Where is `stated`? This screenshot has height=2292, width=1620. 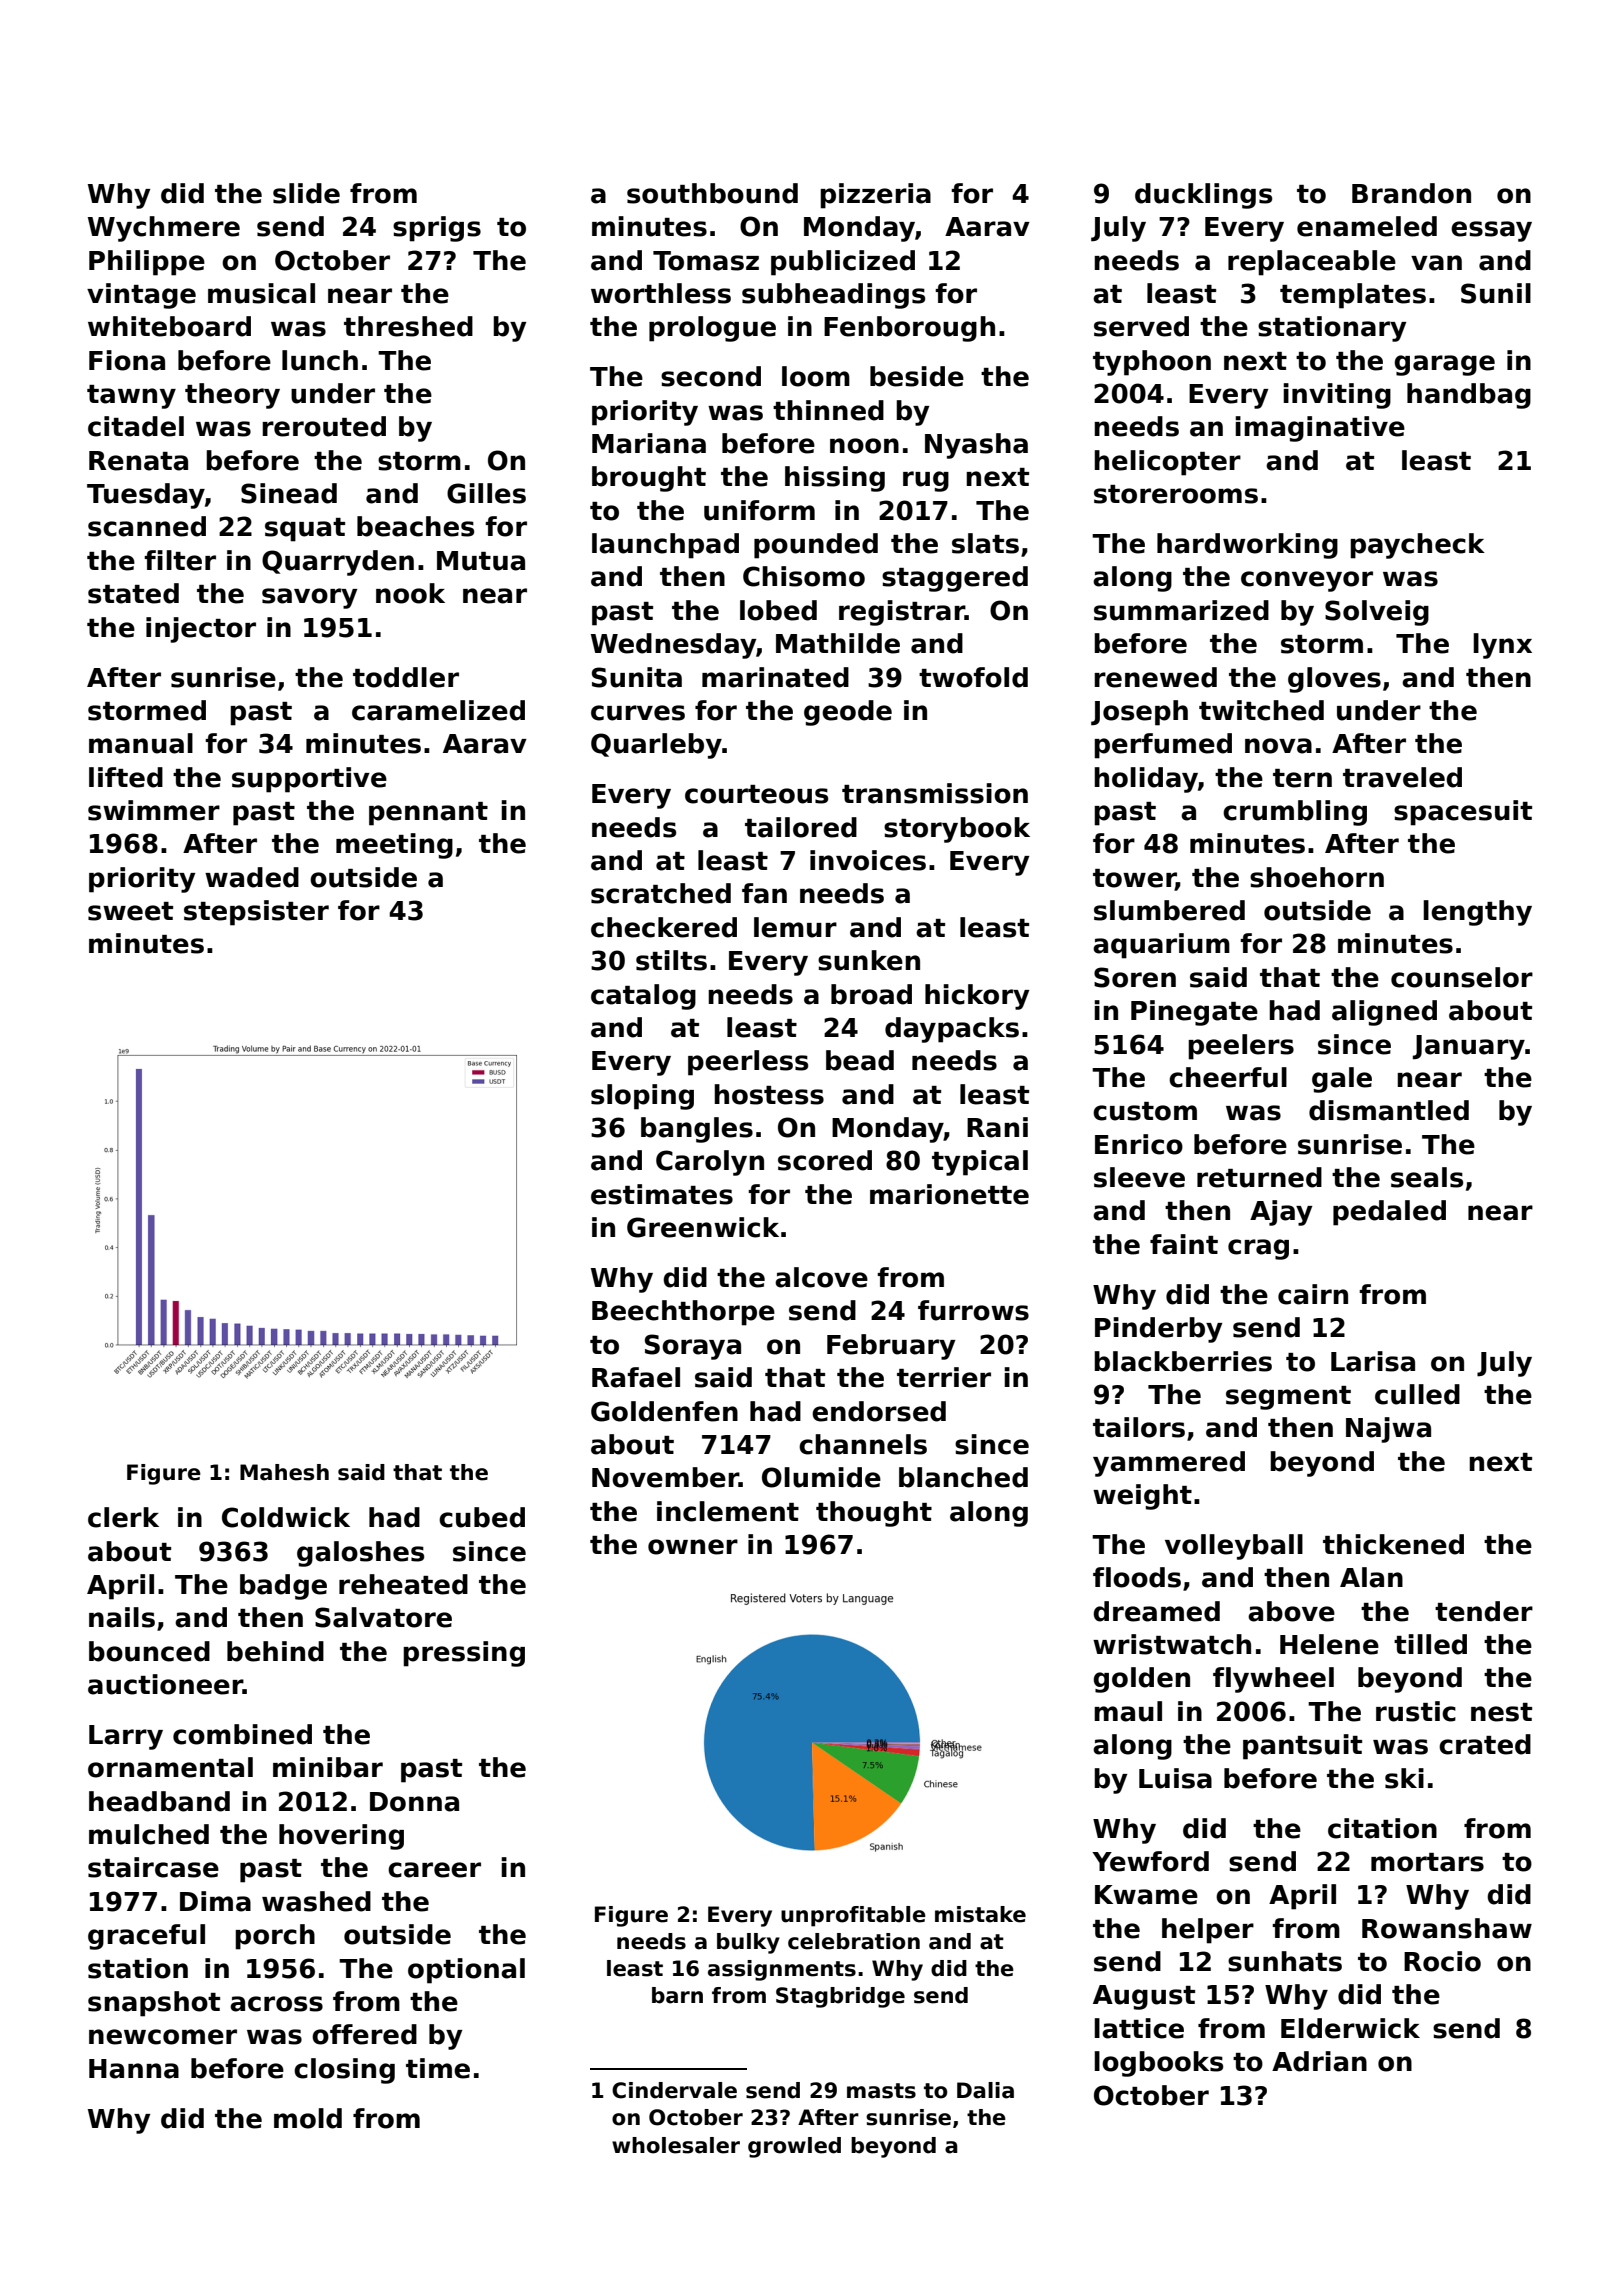 stated is located at coordinates (133, 593).
